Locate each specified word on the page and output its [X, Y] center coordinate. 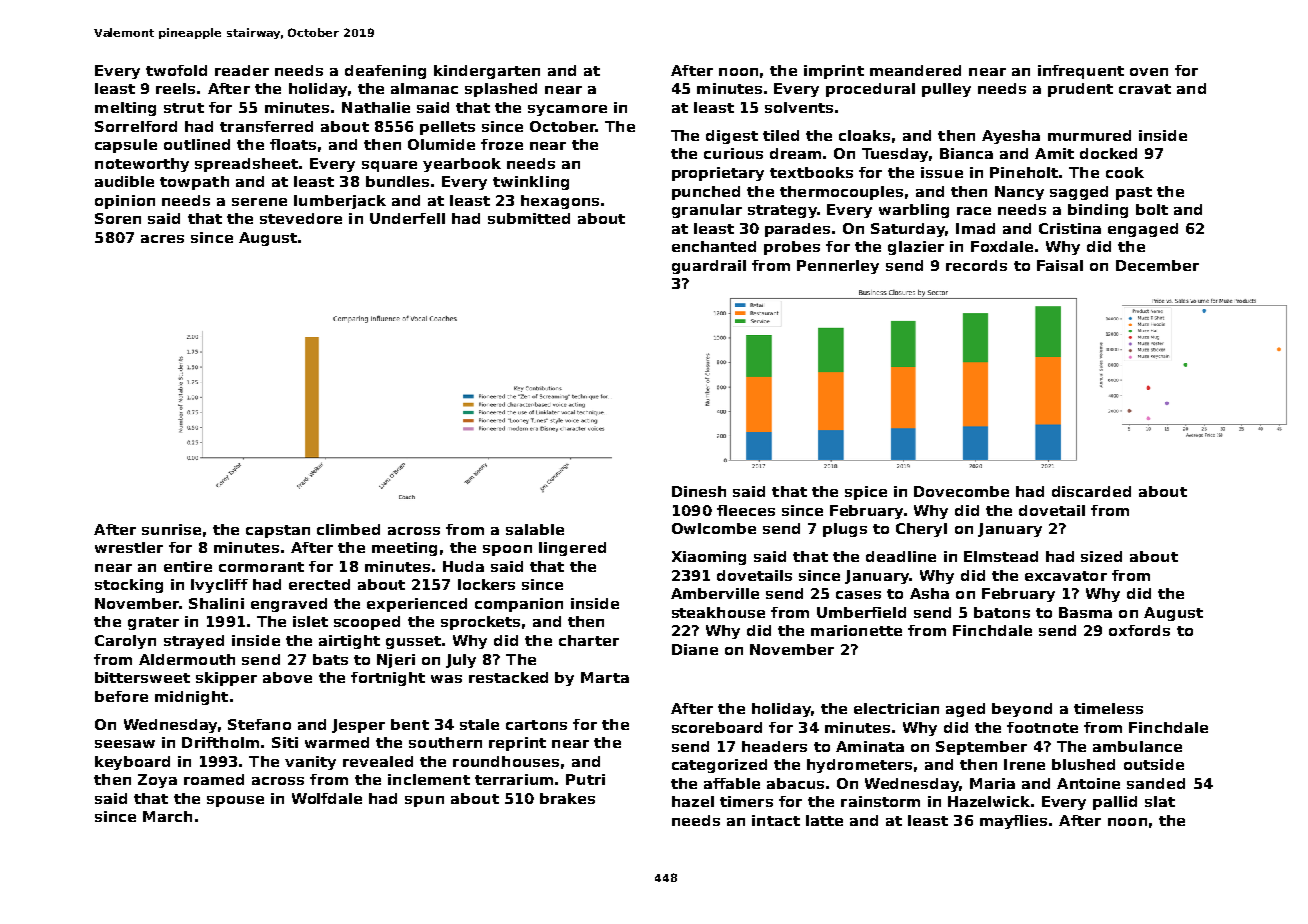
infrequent [1081, 72]
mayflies [1013, 822]
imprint [834, 72]
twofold [176, 70]
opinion [125, 202]
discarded [1091, 491]
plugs [845, 530]
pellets [447, 128]
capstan [278, 531]
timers [746, 801]
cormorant [261, 567]
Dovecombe [961, 491]
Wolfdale [327, 798]
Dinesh [699, 491]
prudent [1080, 90]
